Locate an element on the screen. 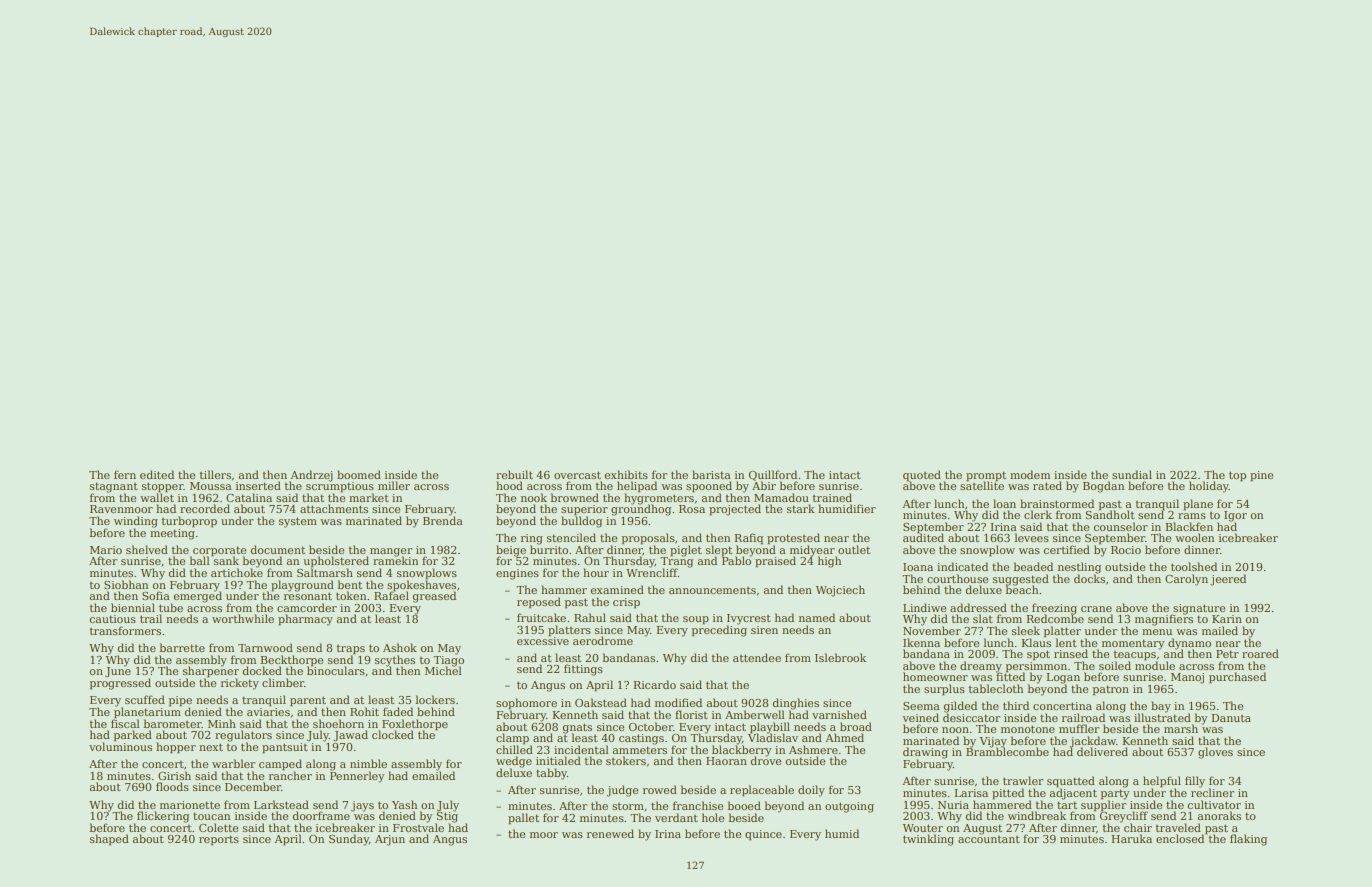 This screenshot has height=887, width=1372. Karin is located at coordinates (1227, 619).
